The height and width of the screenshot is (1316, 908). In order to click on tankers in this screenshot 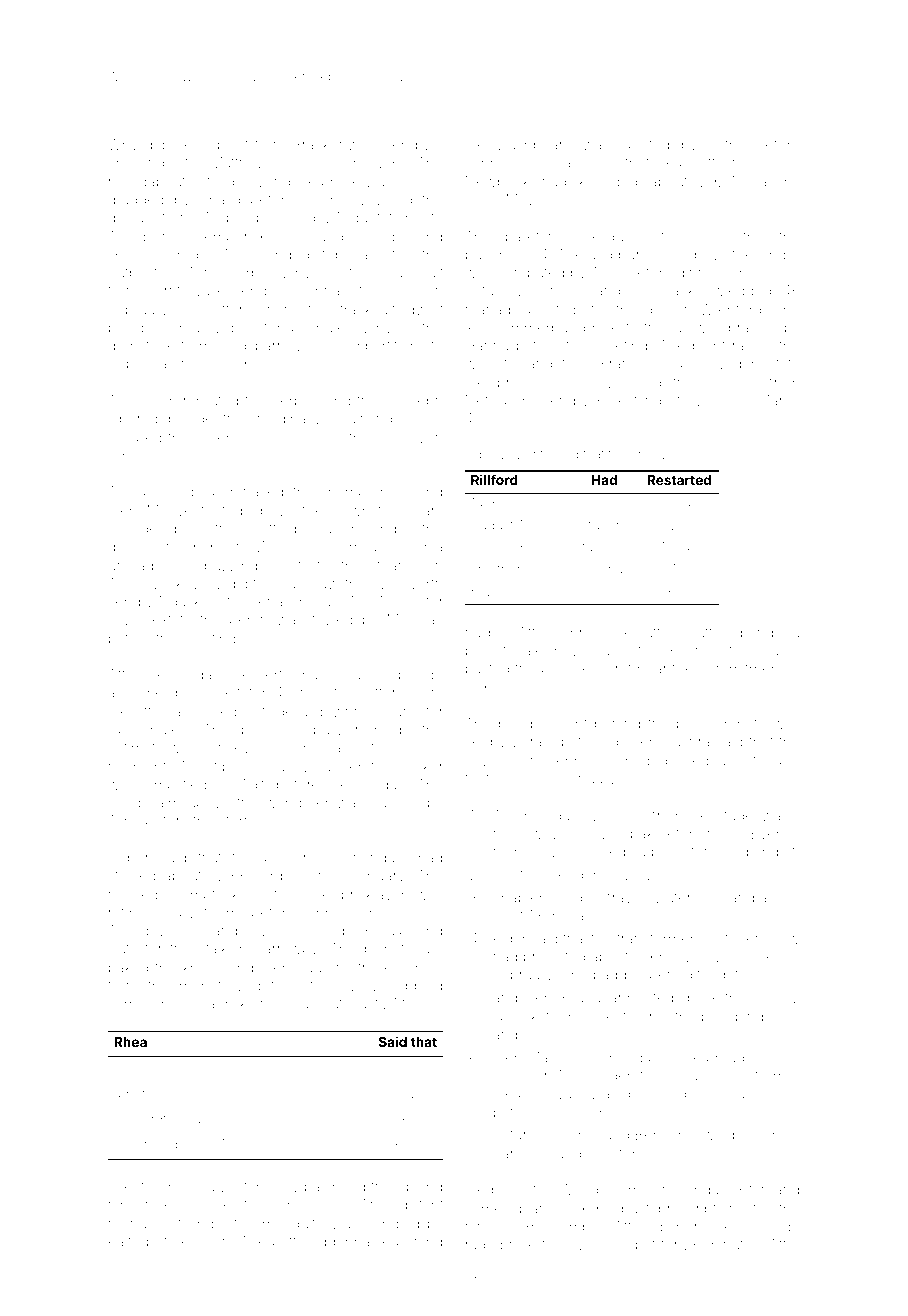, I will do `click(604, 547)`.
